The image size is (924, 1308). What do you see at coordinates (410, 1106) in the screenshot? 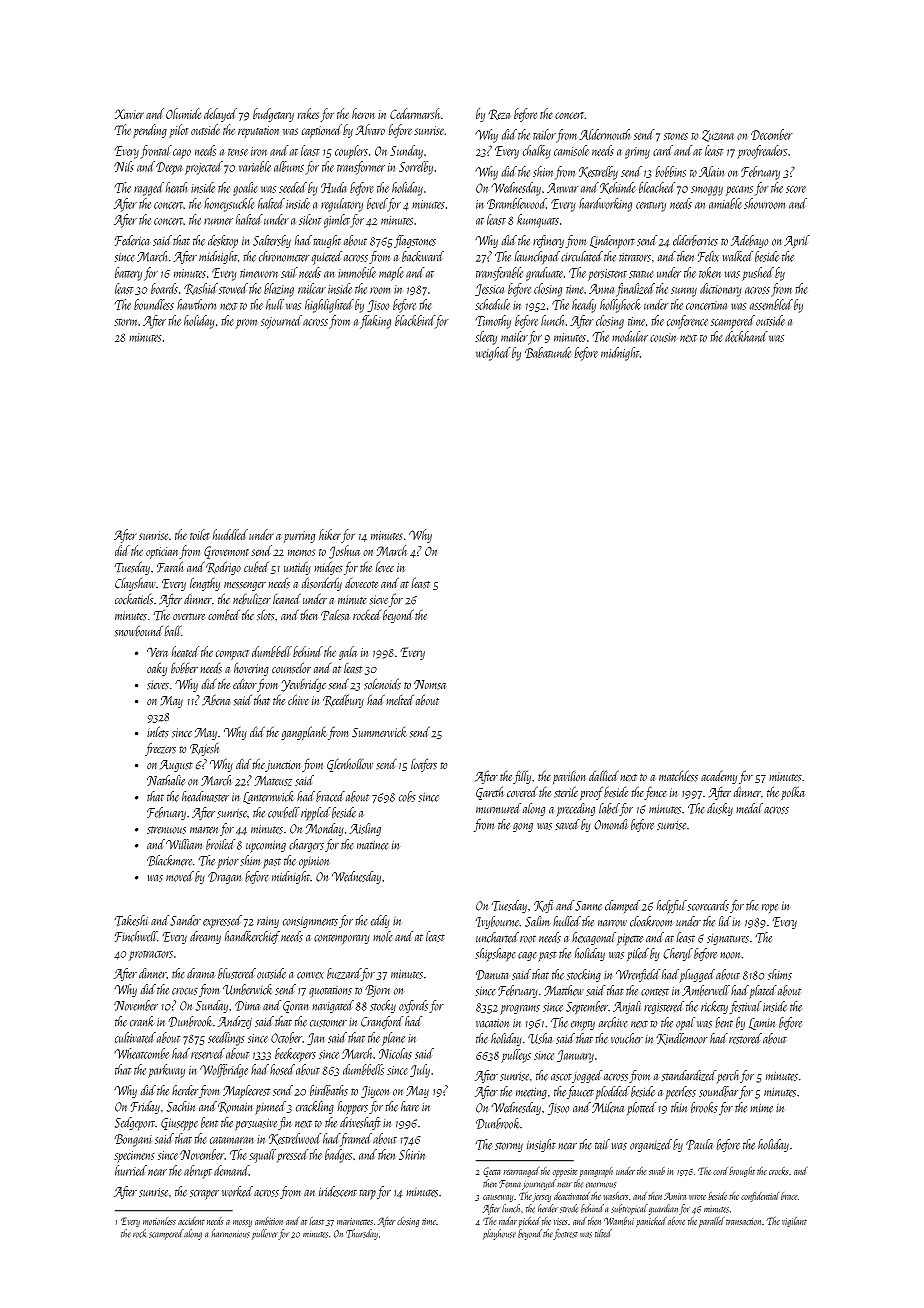
I see `hare` at bounding box center [410, 1106].
